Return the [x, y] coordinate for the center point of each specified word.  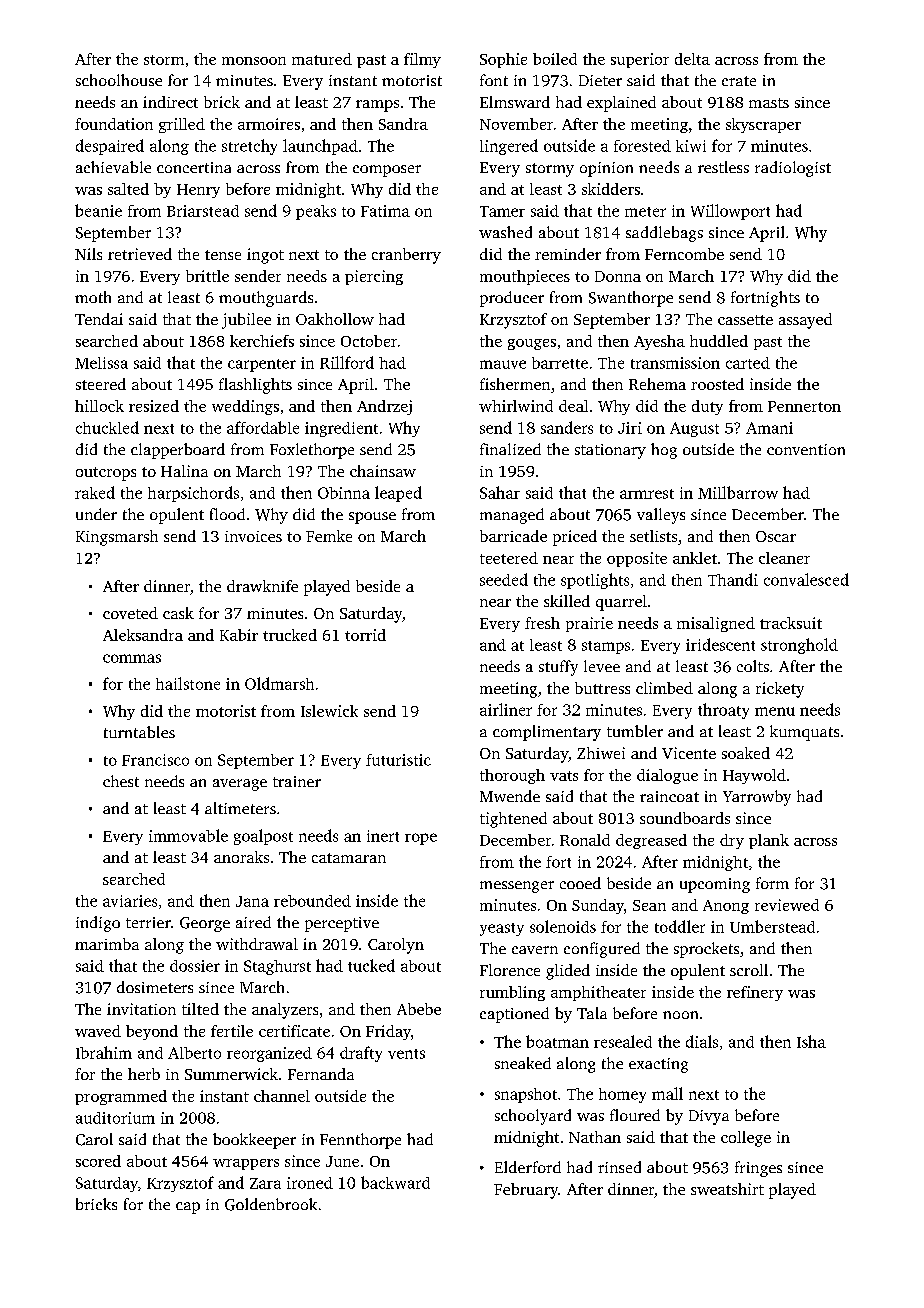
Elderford [528, 1167]
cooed [580, 883]
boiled [555, 59]
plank [769, 841]
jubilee [246, 321]
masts [769, 103]
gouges [532, 344]
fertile [232, 1031]
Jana [252, 901]
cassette [745, 320]
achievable [113, 167]
